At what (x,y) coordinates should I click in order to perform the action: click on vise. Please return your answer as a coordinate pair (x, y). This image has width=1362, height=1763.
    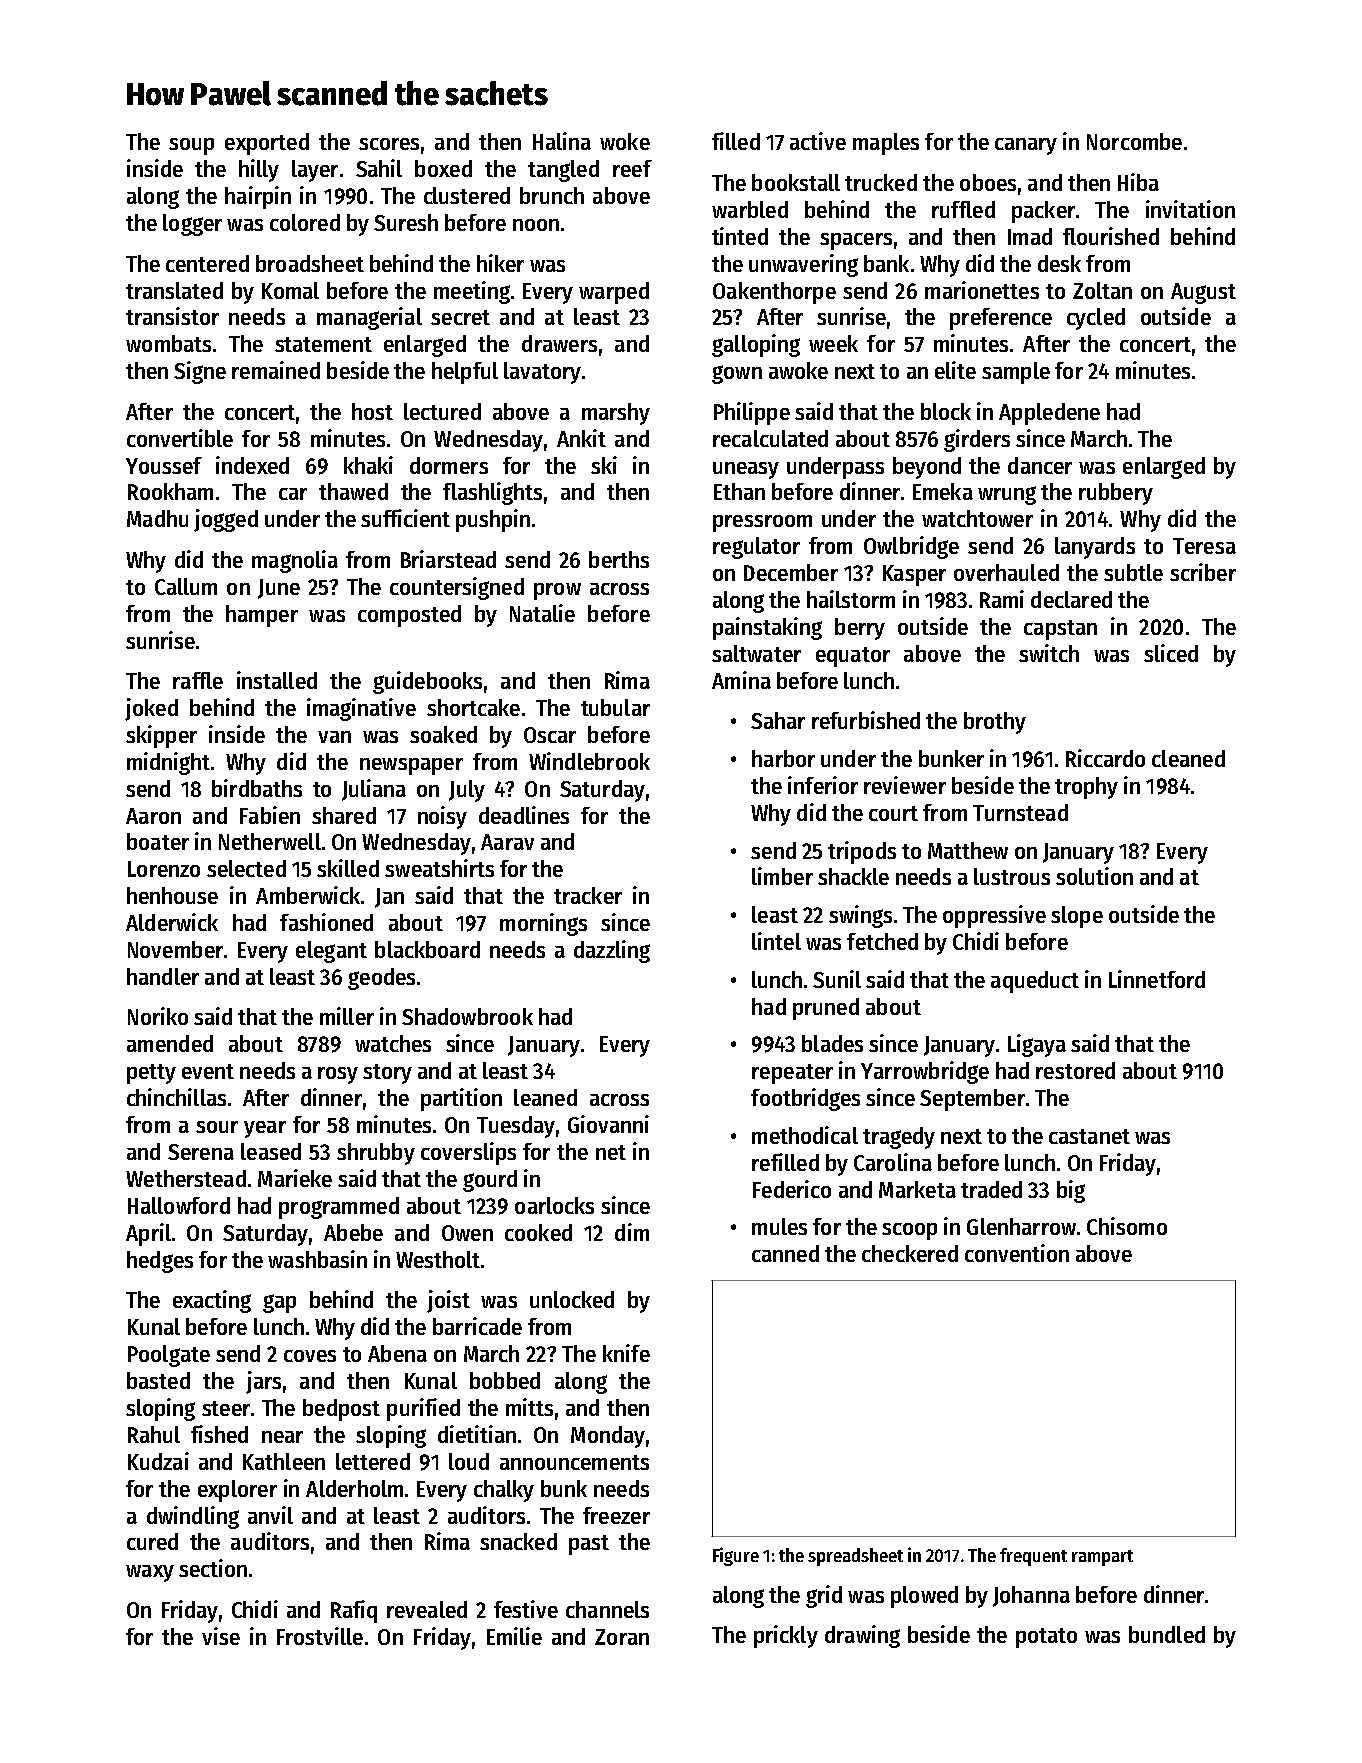
    Looking at the image, I should click on (221, 1636).
